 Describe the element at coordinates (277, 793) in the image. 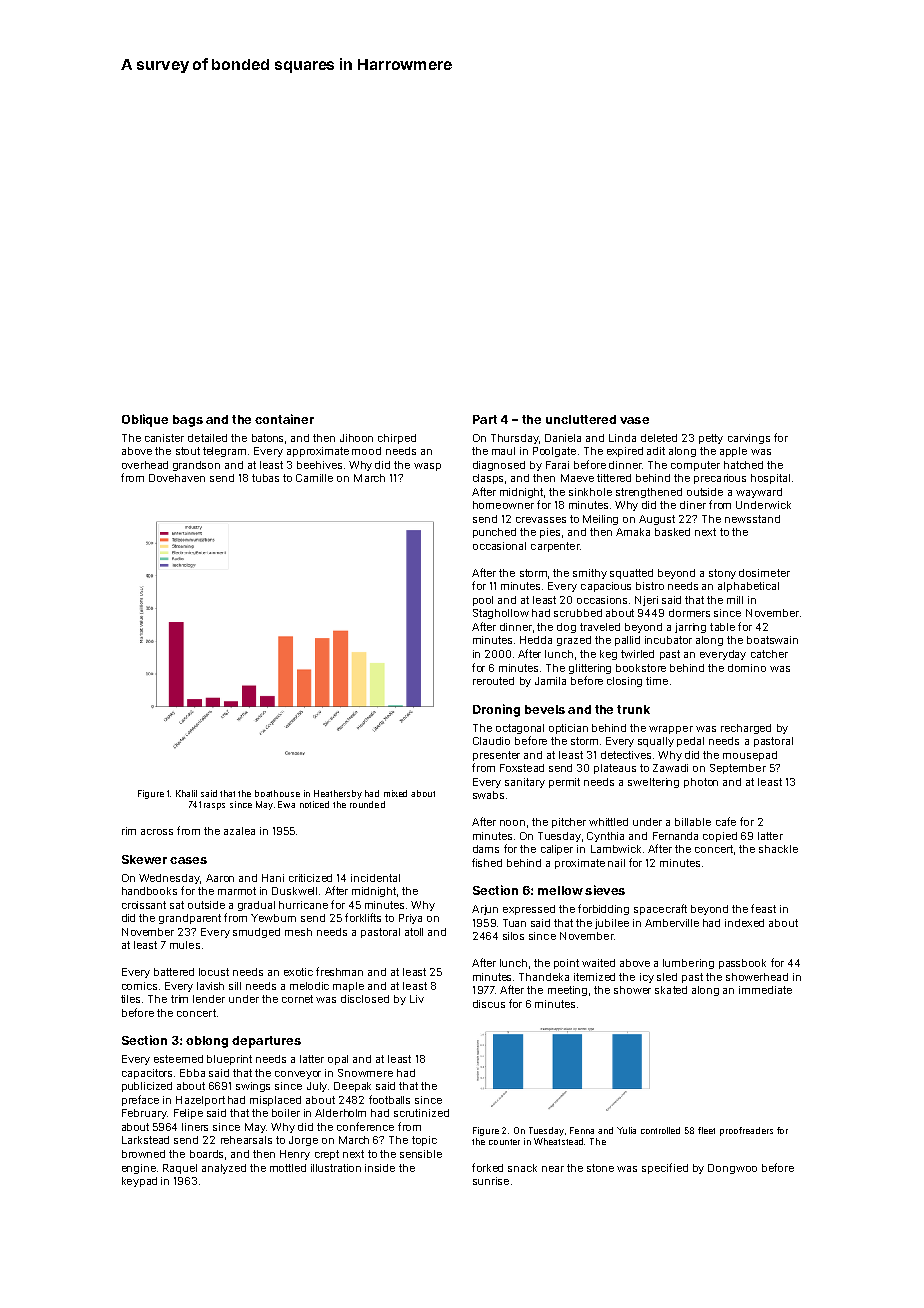

I see `boathouse` at that location.
